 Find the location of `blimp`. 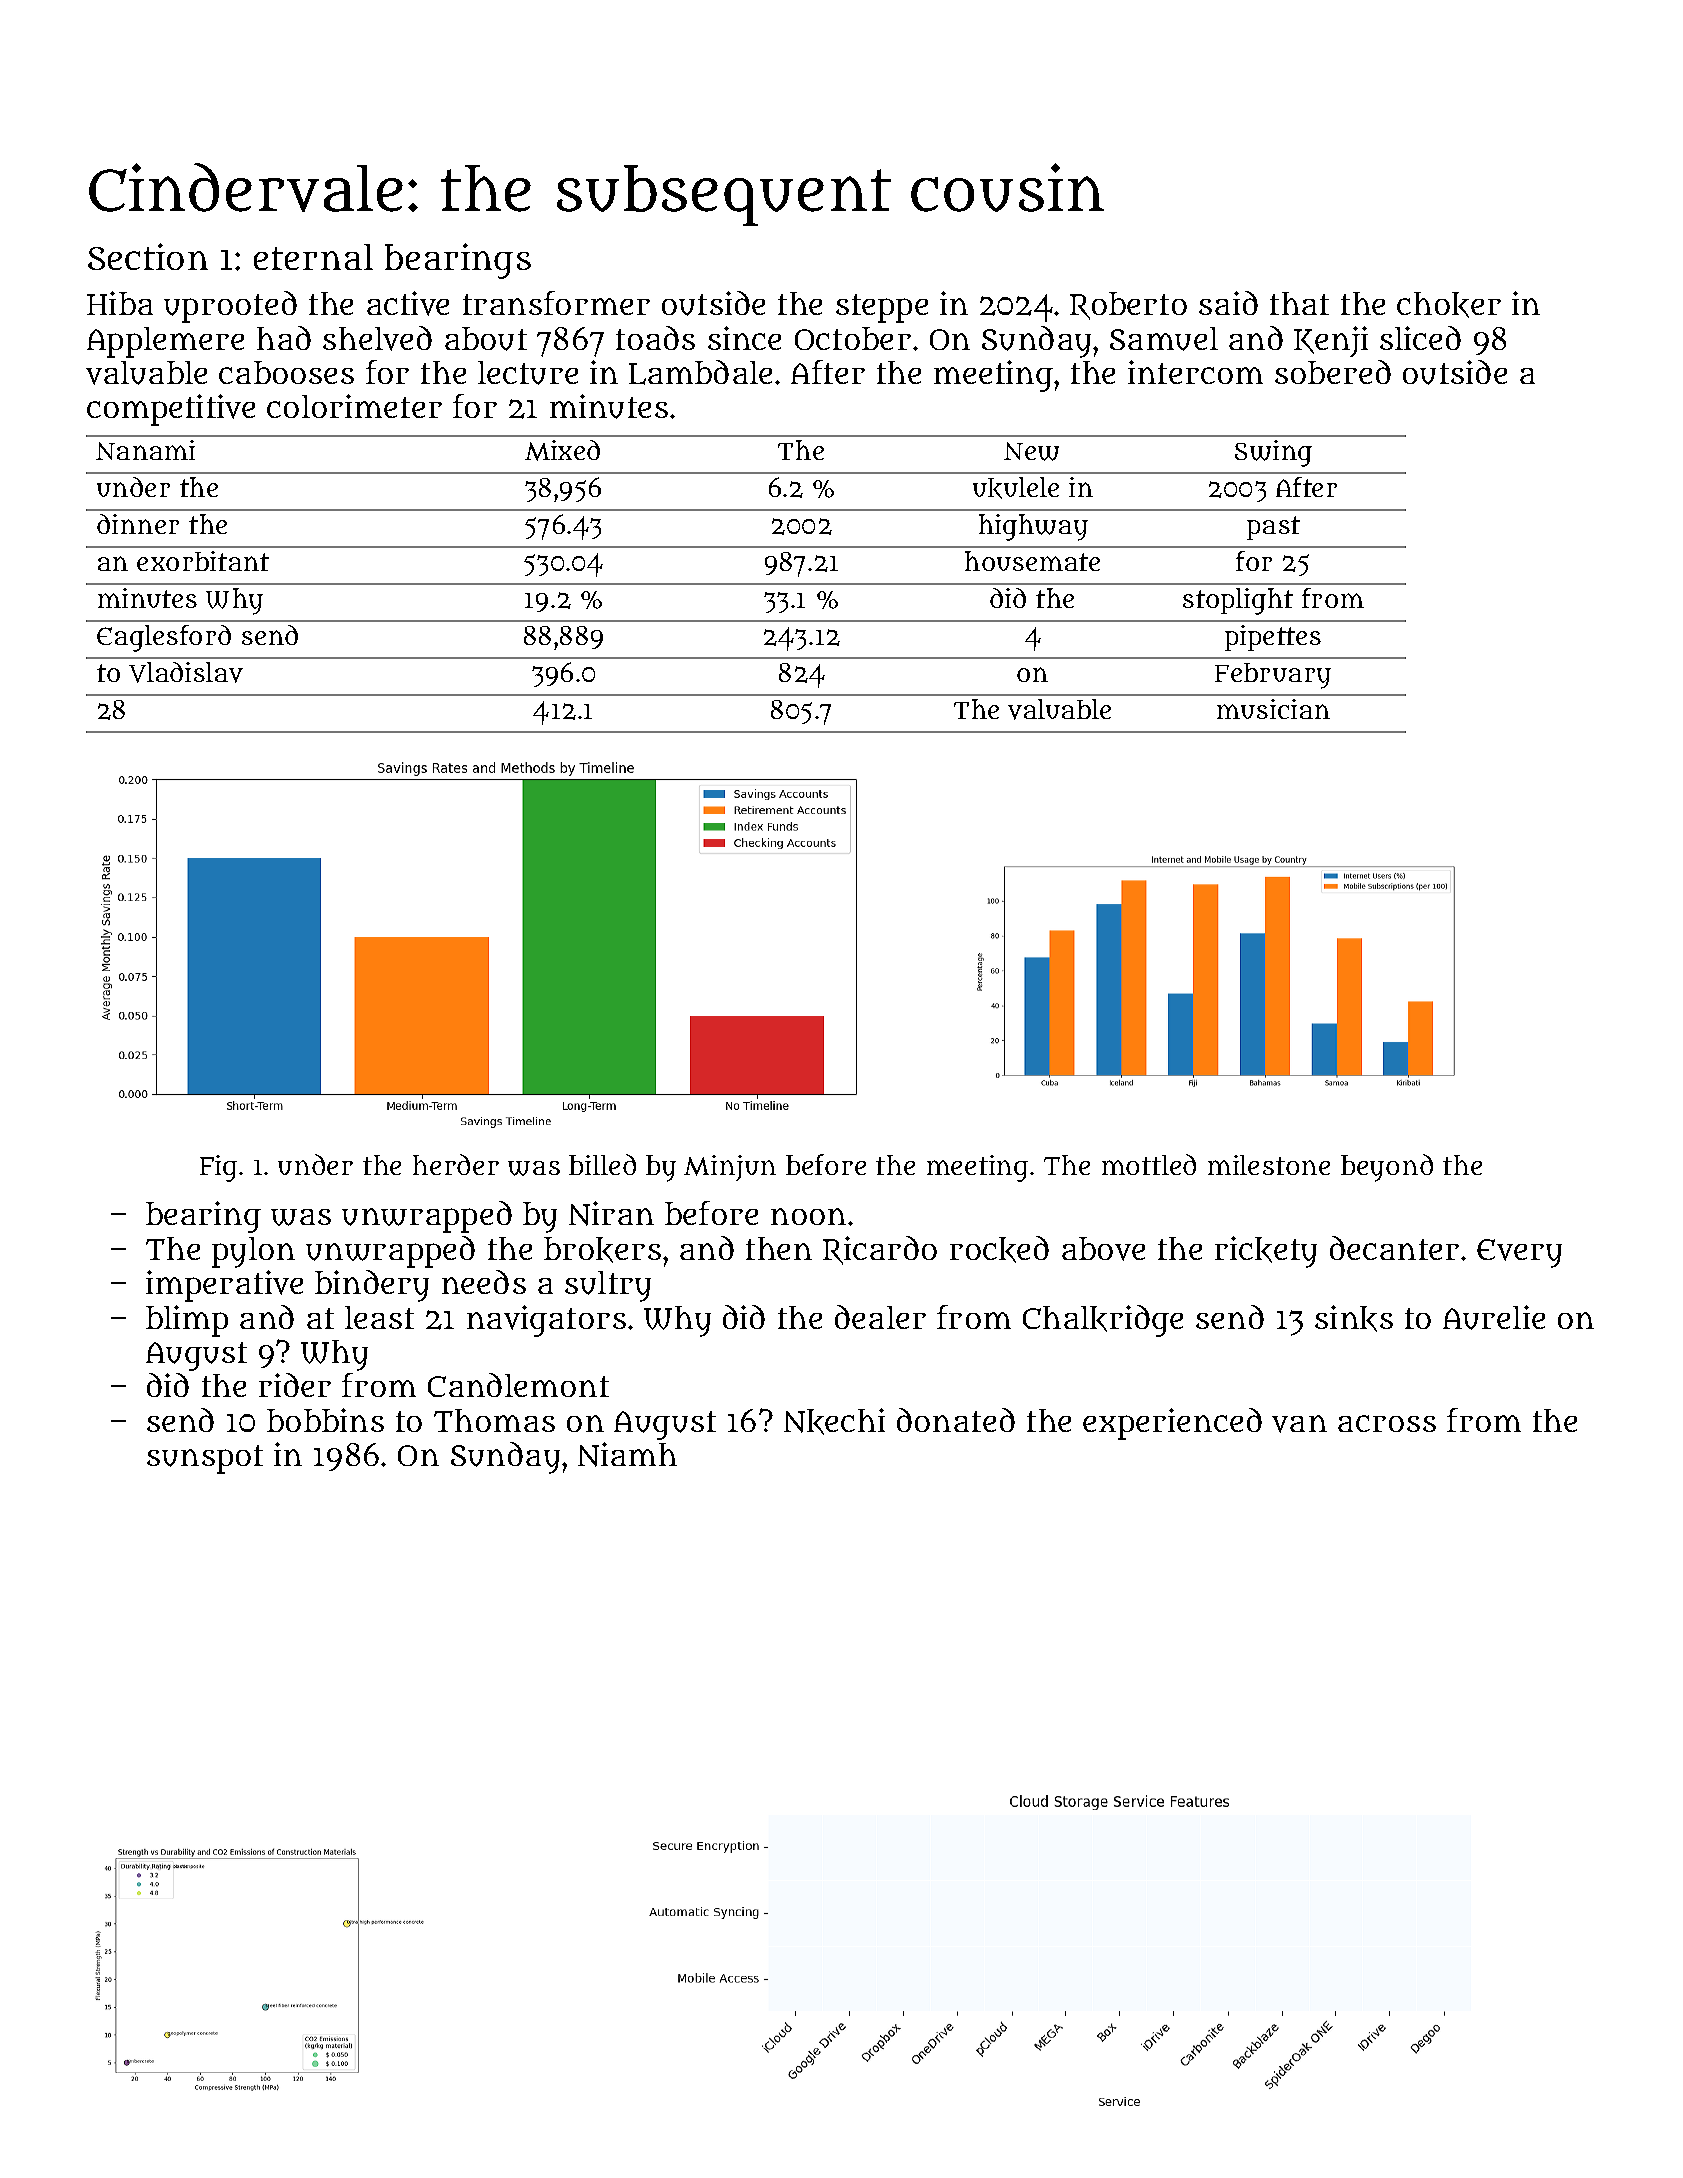

blimp is located at coordinates (187, 1321).
